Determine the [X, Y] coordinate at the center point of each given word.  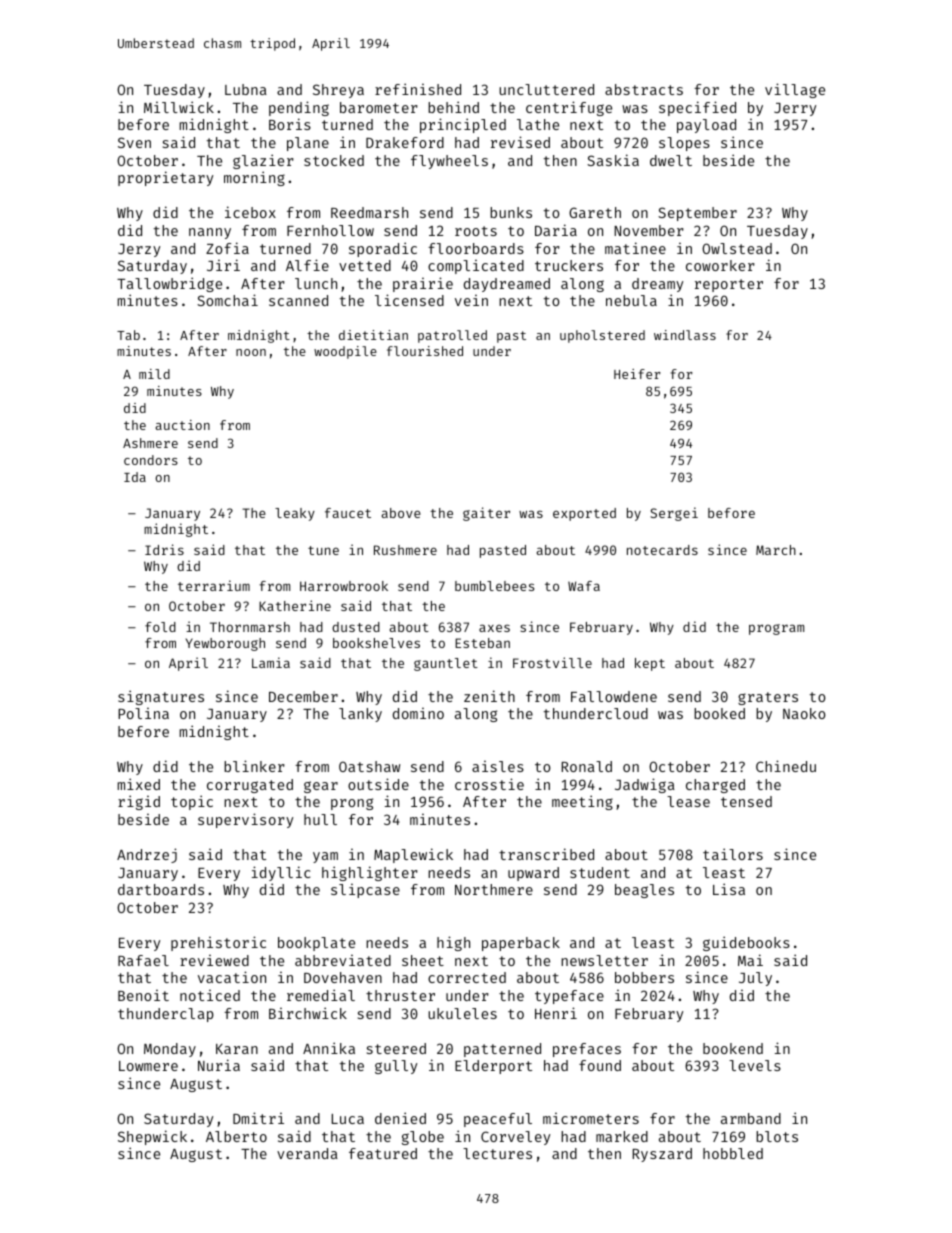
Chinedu [786, 766]
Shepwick [152, 1137]
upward [533, 874]
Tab [128, 335]
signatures [161, 697]
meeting [582, 802]
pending [299, 108]
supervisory [245, 820]
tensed [746, 801]
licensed [409, 300]
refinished [418, 89]
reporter [729, 285]
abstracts [644, 89]
